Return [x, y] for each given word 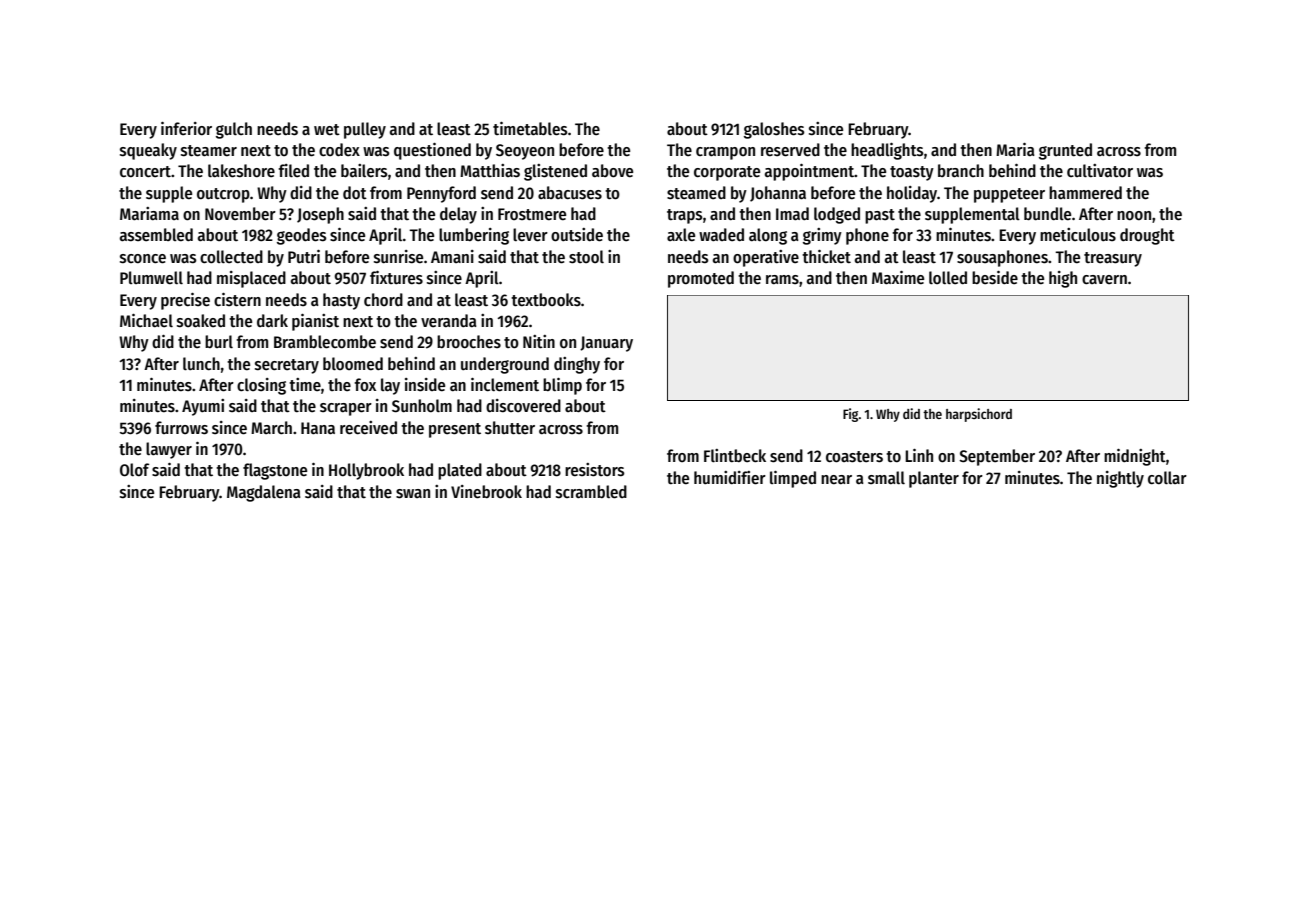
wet [327, 130]
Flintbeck [735, 456]
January [606, 344]
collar [1167, 478]
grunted [1065, 151]
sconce [143, 259]
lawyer [169, 450]
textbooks [546, 300]
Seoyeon [525, 152]
